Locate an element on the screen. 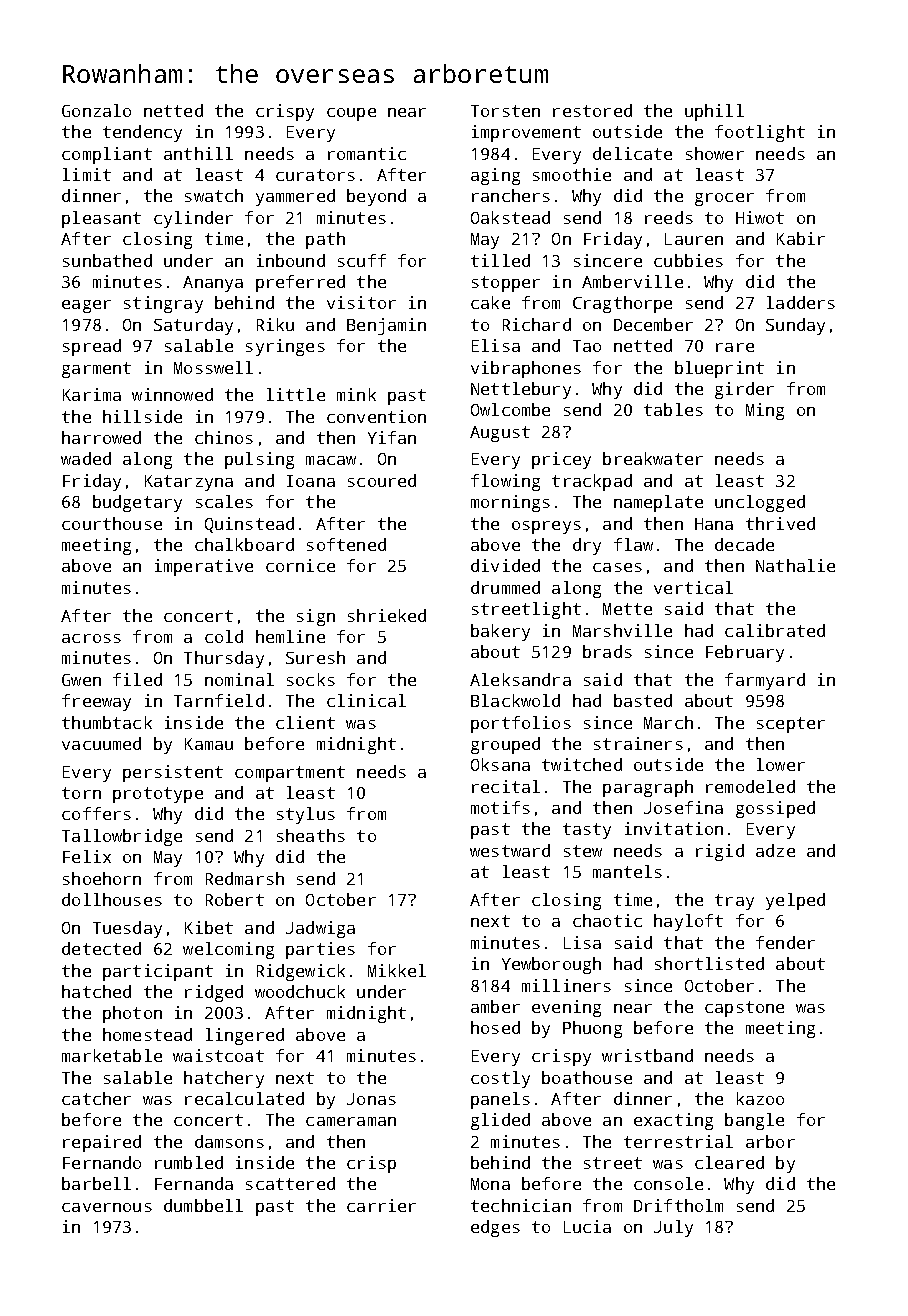  glided is located at coordinates (500, 1121).
